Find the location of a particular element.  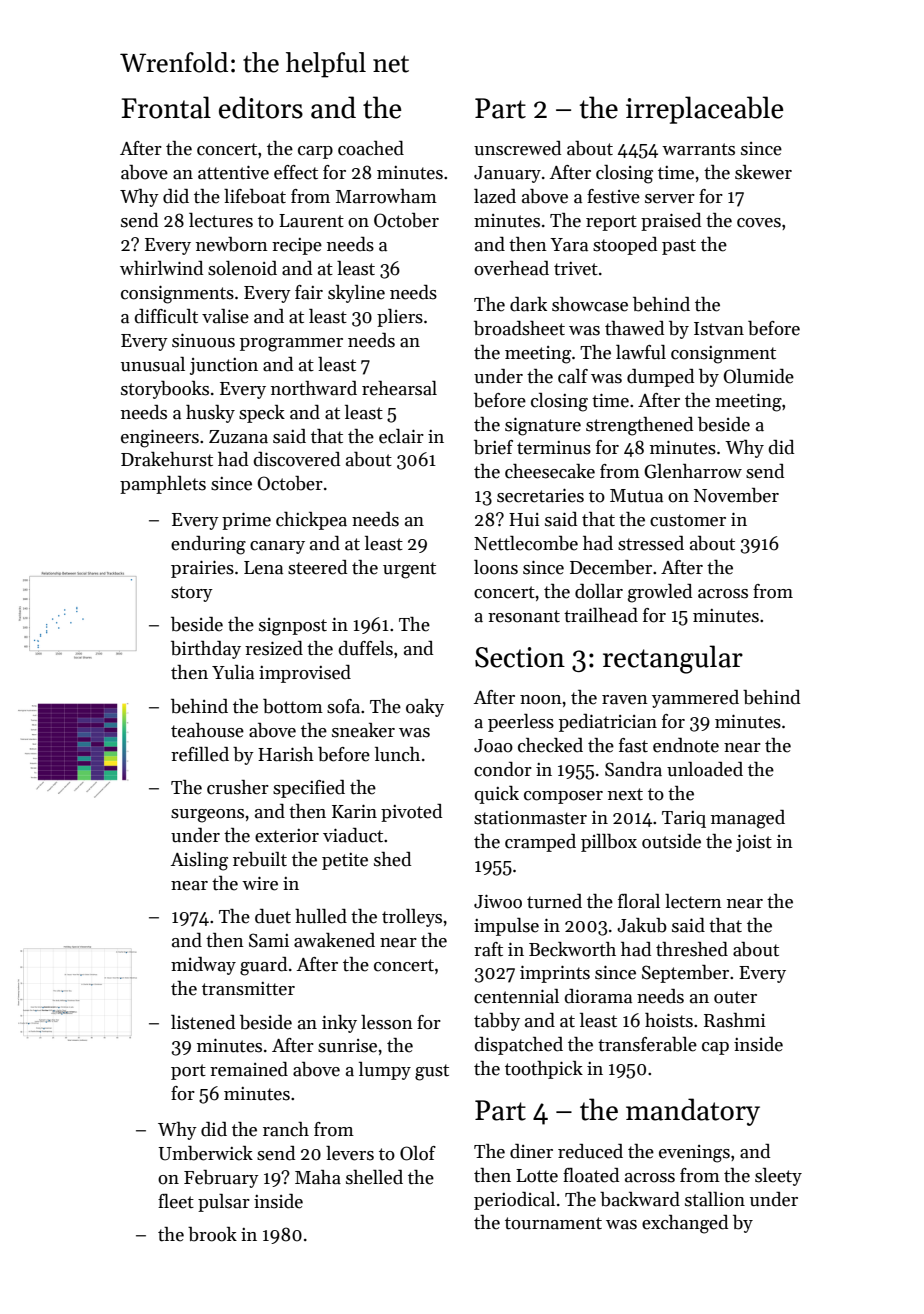

exchanged is located at coordinates (685, 1224).
